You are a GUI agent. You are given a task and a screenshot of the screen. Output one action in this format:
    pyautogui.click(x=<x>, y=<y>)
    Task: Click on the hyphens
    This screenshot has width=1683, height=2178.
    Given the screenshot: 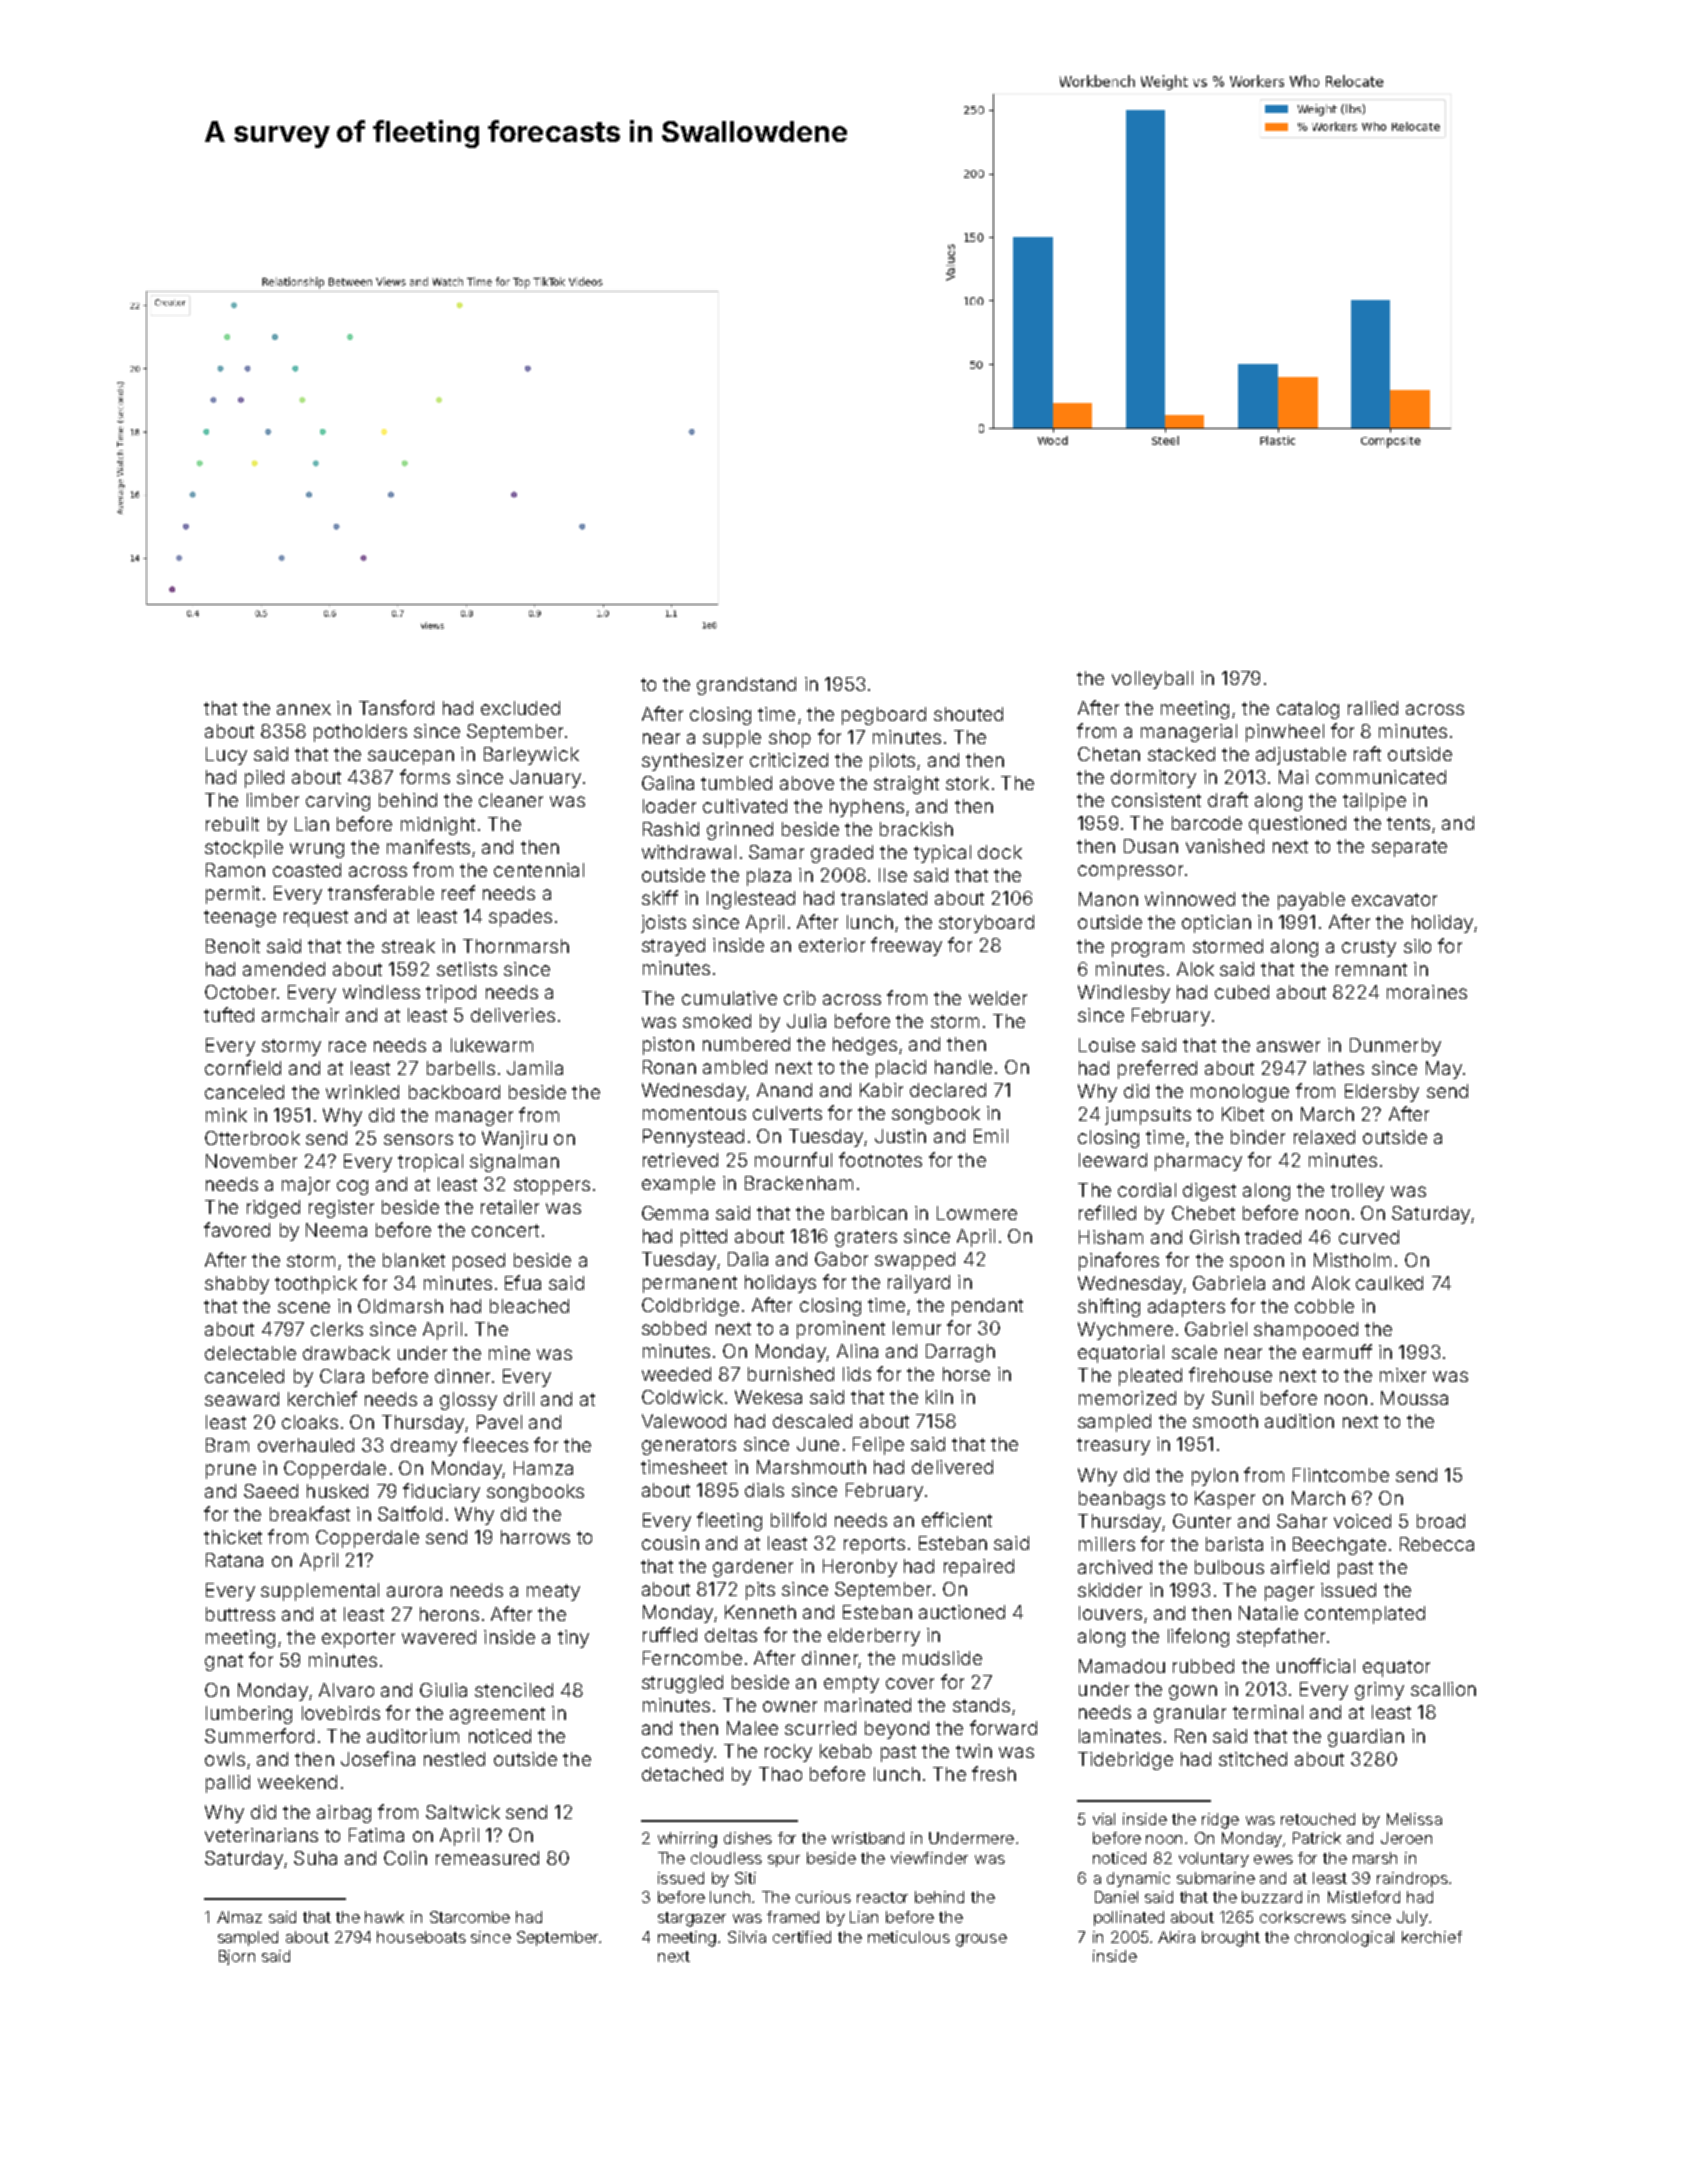 What is the action you would take?
    pyautogui.click(x=867, y=808)
